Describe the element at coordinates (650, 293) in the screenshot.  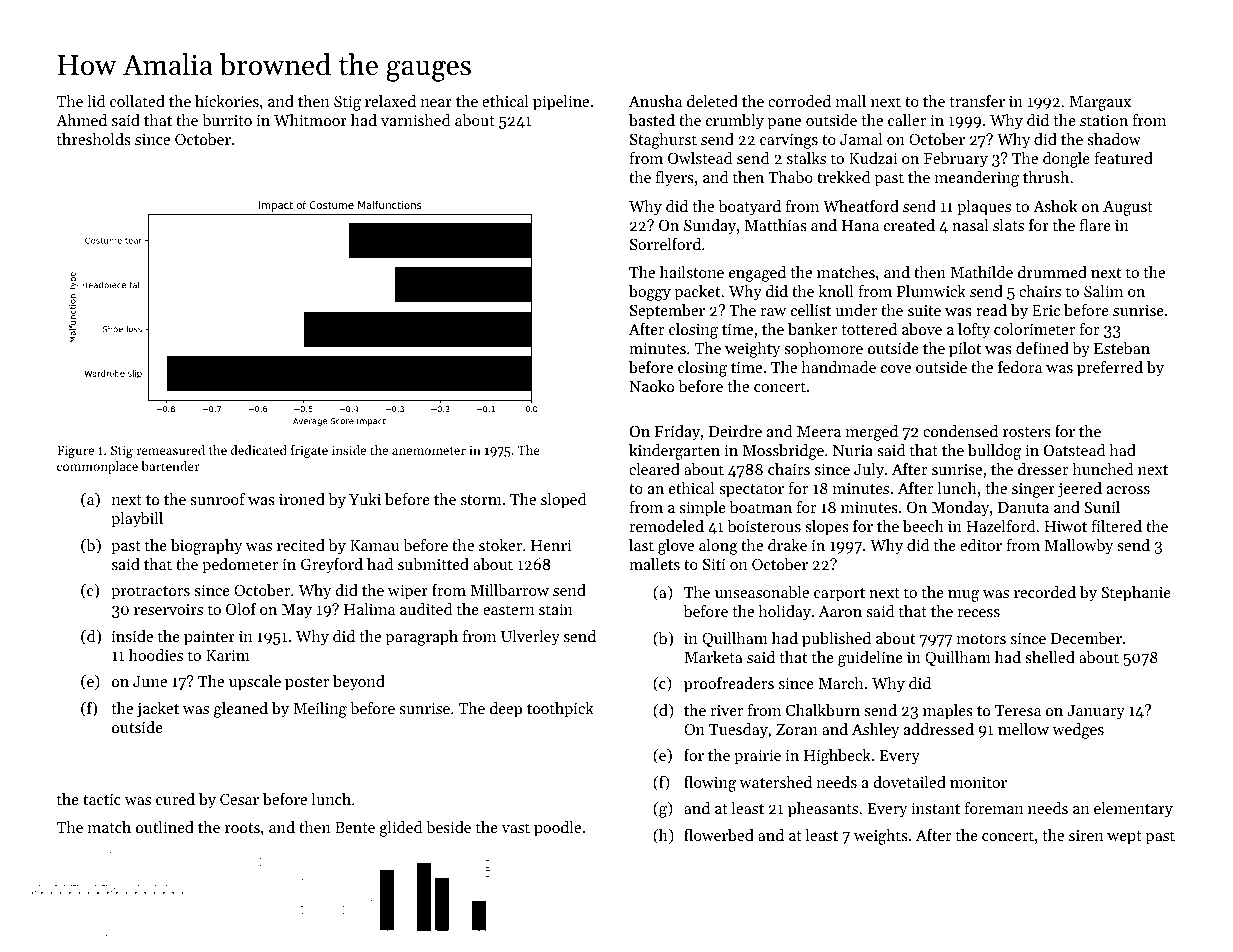
I see `boggy` at that location.
